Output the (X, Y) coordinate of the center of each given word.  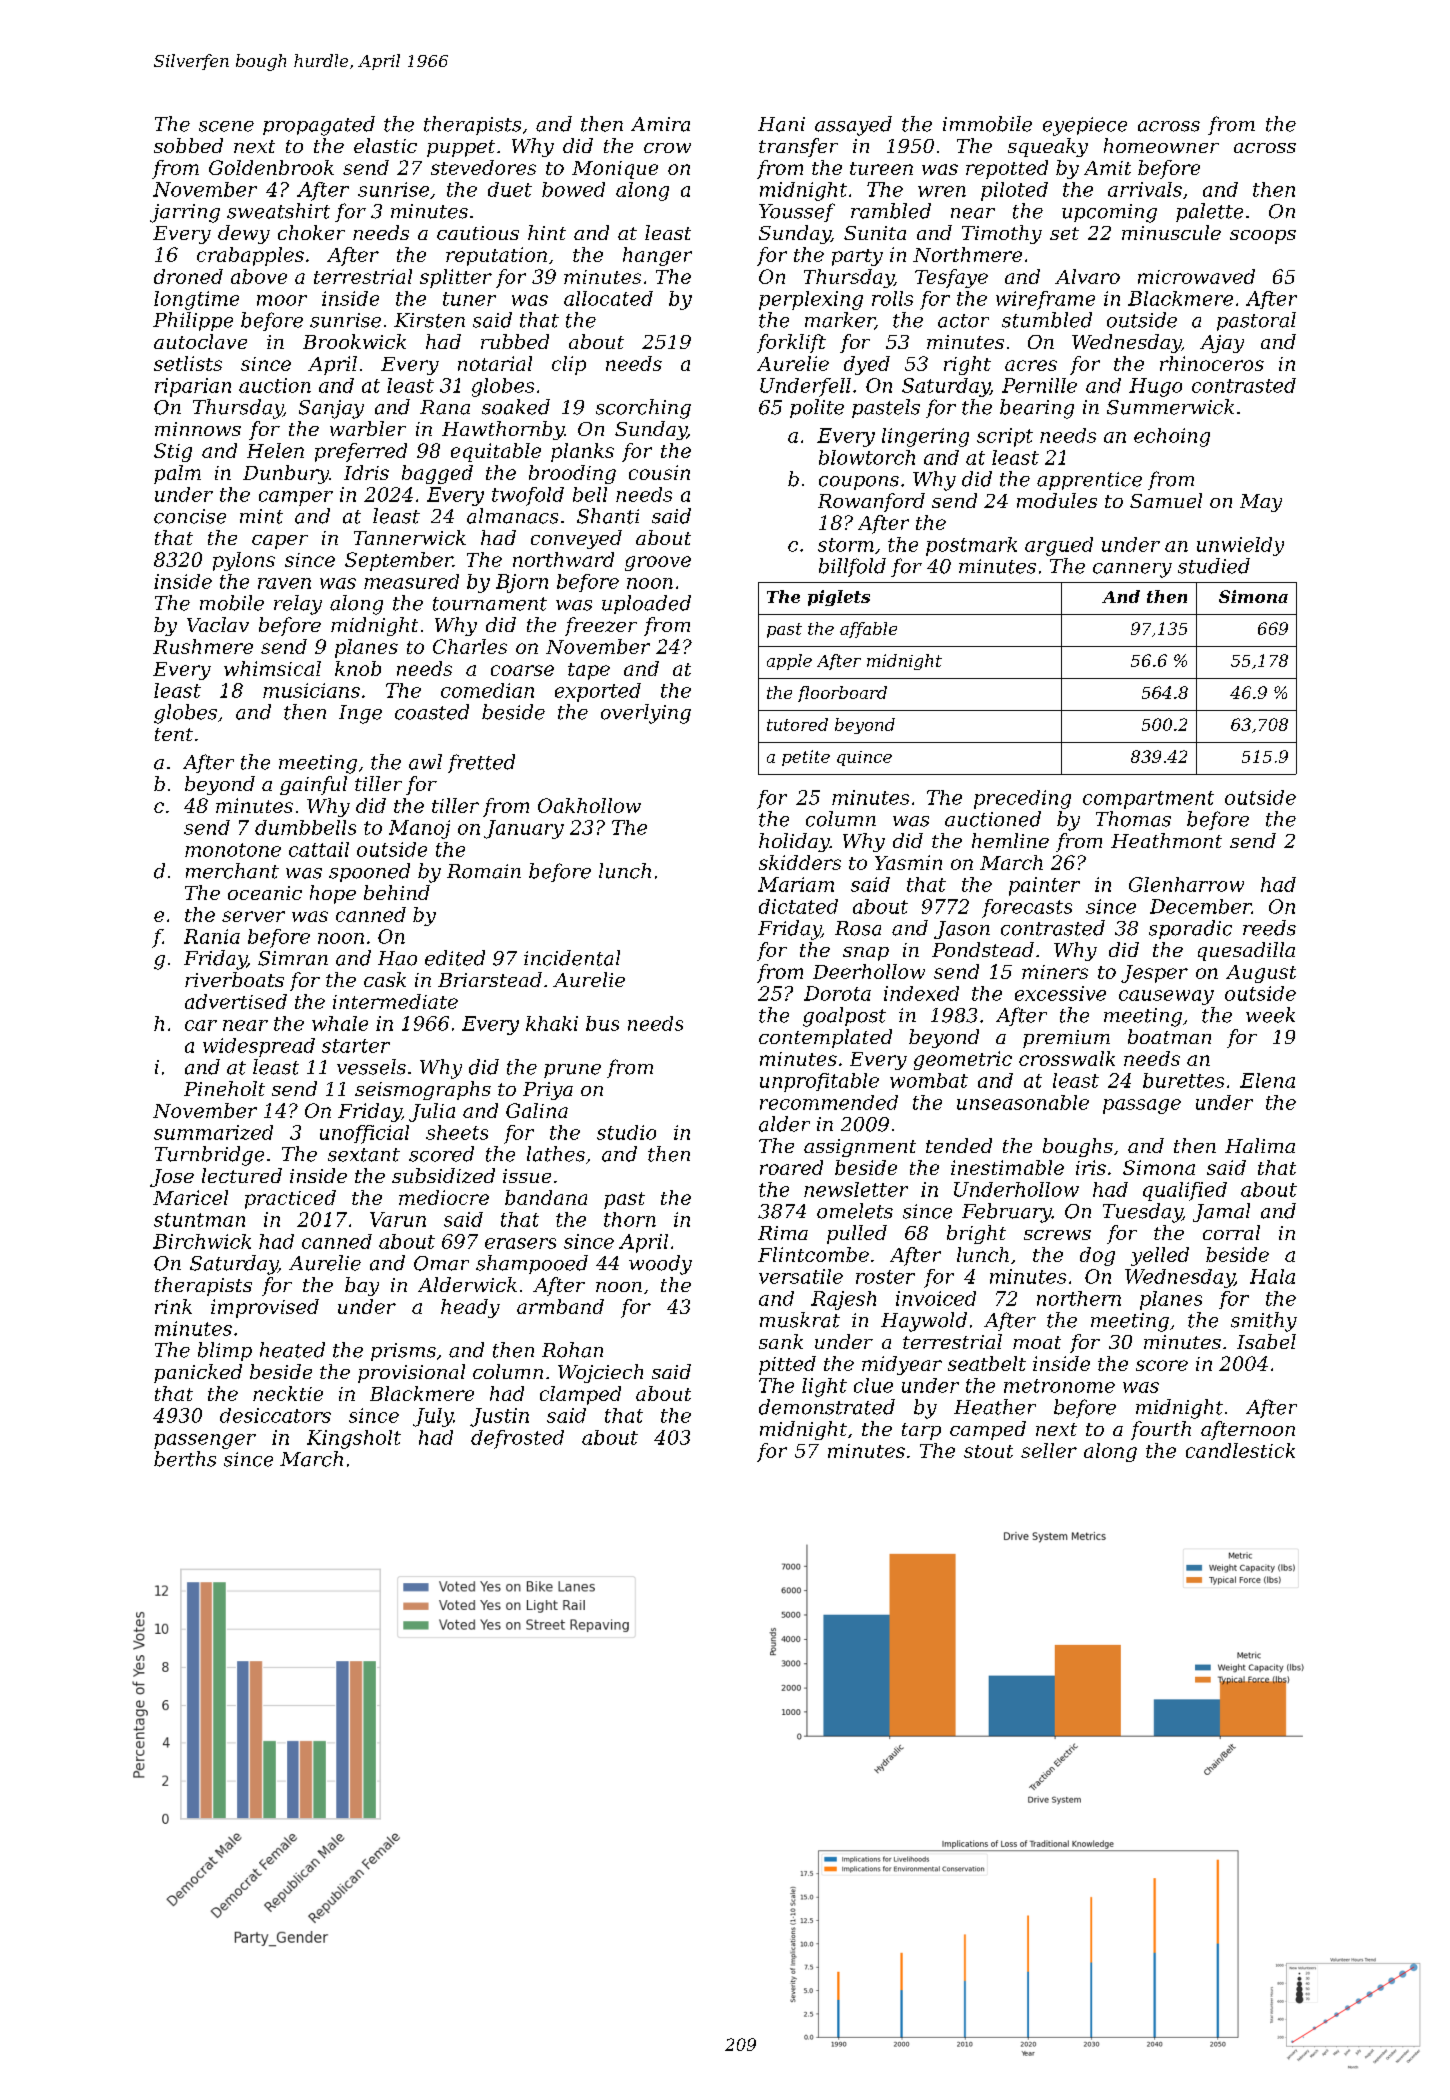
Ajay (1222, 344)
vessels (371, 1067)
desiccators (275, 1415)
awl (425, 762)
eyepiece (1085, 126)
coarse (522, 670)
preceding (1022, 799)
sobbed (188, 145)
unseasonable (1023, 1102)
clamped (580, 1395)
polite (817, 408)
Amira (660, 124)
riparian (193, 387)
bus (602, 1023)
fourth (1161, 1430)
